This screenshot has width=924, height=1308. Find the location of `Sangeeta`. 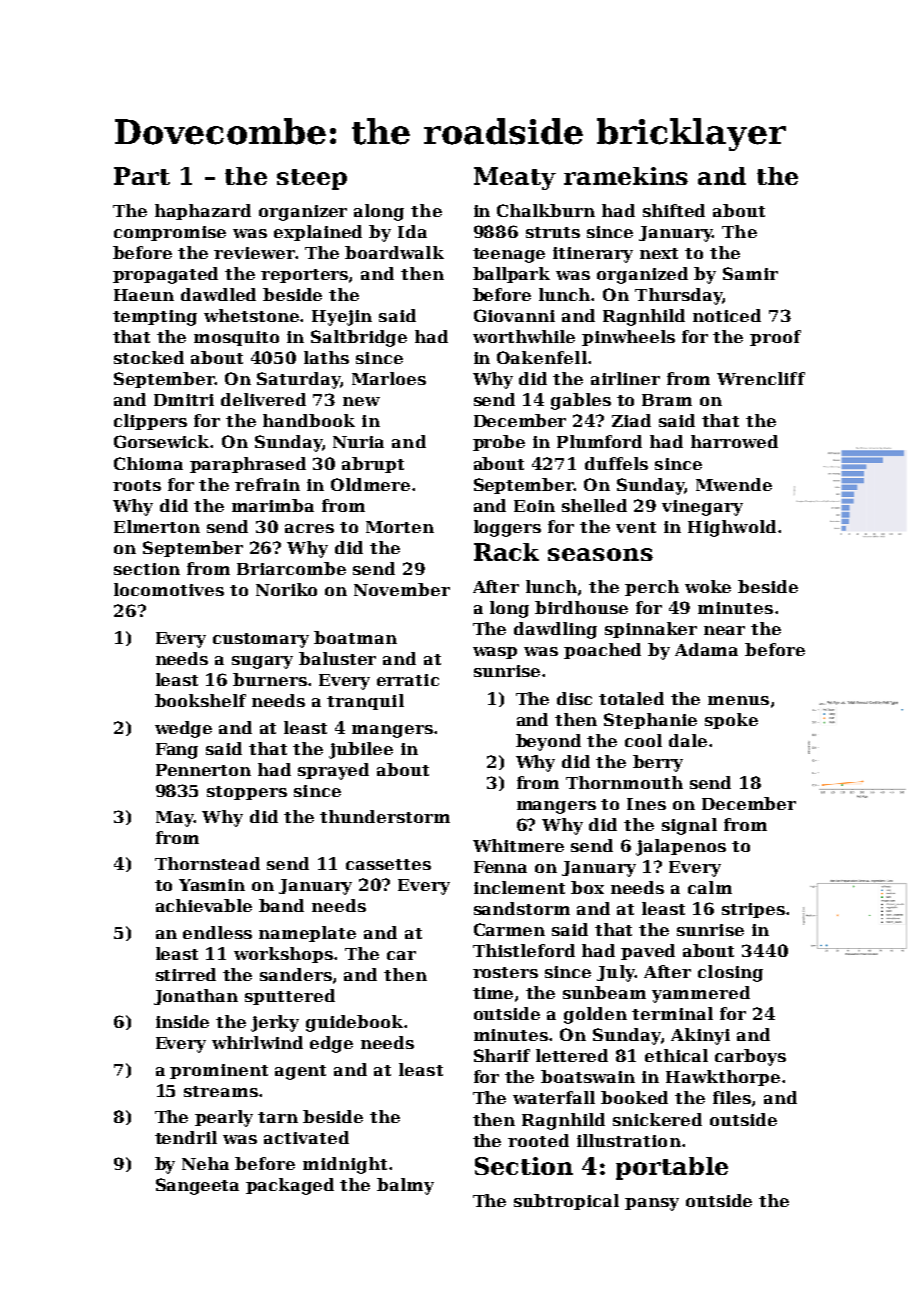

Sangeeta is located at coordinates (197, 1186).
